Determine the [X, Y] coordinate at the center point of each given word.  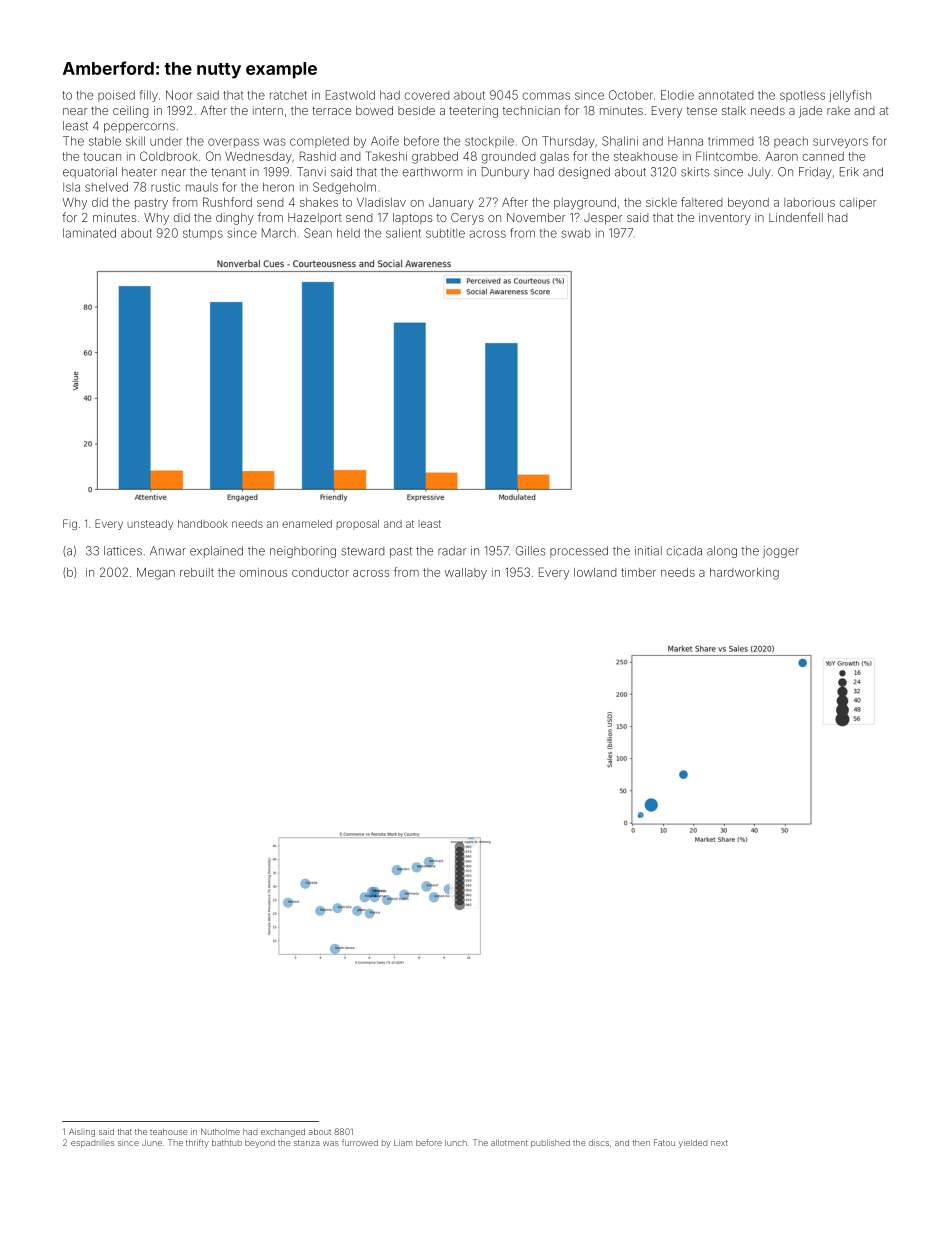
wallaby [466, 574]
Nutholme [220, 1131]
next [719, 1143]
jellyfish [850, 96]
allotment [509, 1143]
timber [638, 572]
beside [416, 110]
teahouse [169, 1132]
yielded [693, 1143]
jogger [781, 552]
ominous [263, 572]
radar [452, 551]
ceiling [130, 112]
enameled [307, 524]
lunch [456, 1143]
